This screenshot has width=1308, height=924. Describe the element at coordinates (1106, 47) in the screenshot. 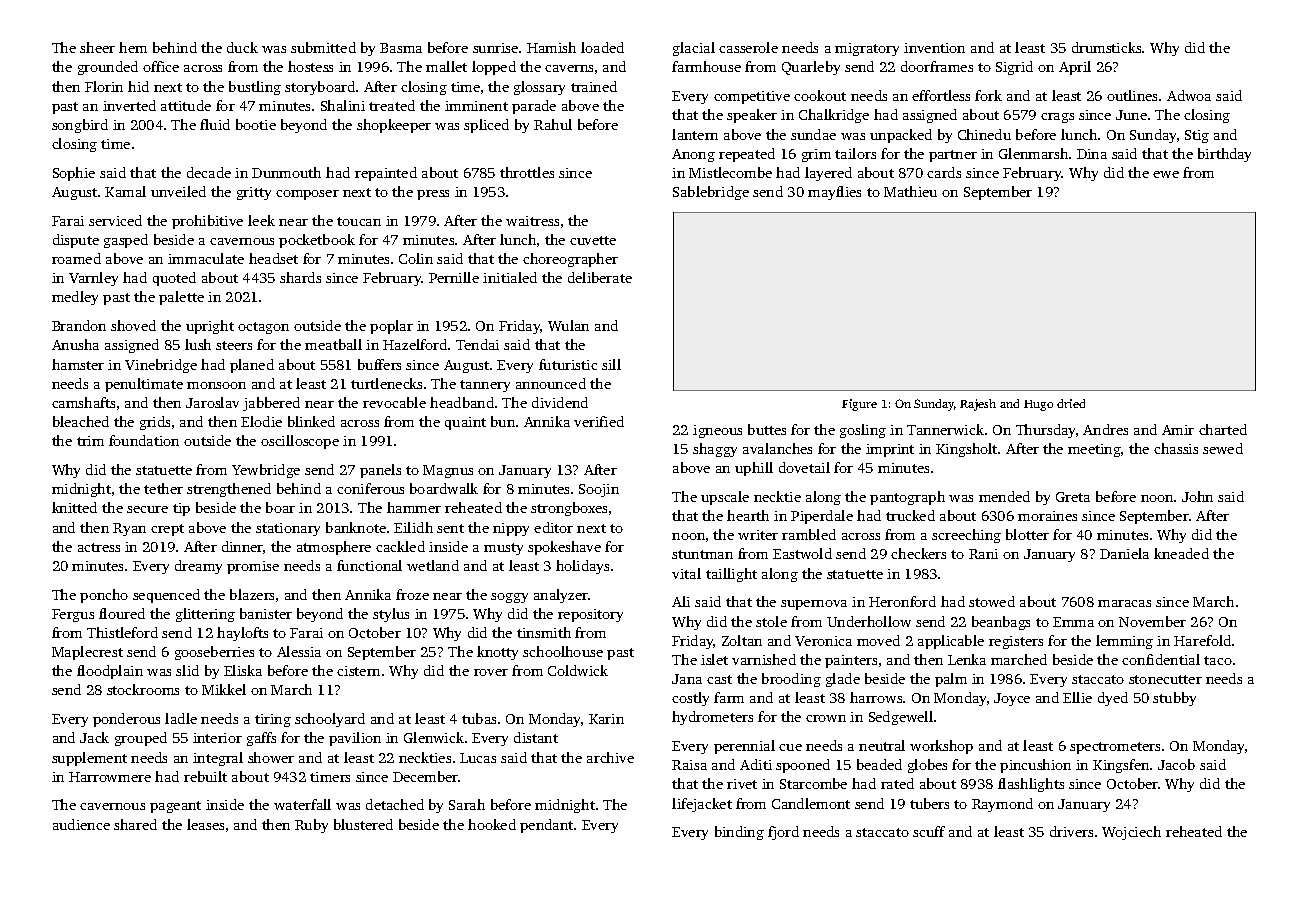

I see `drumsticks` at that location.
